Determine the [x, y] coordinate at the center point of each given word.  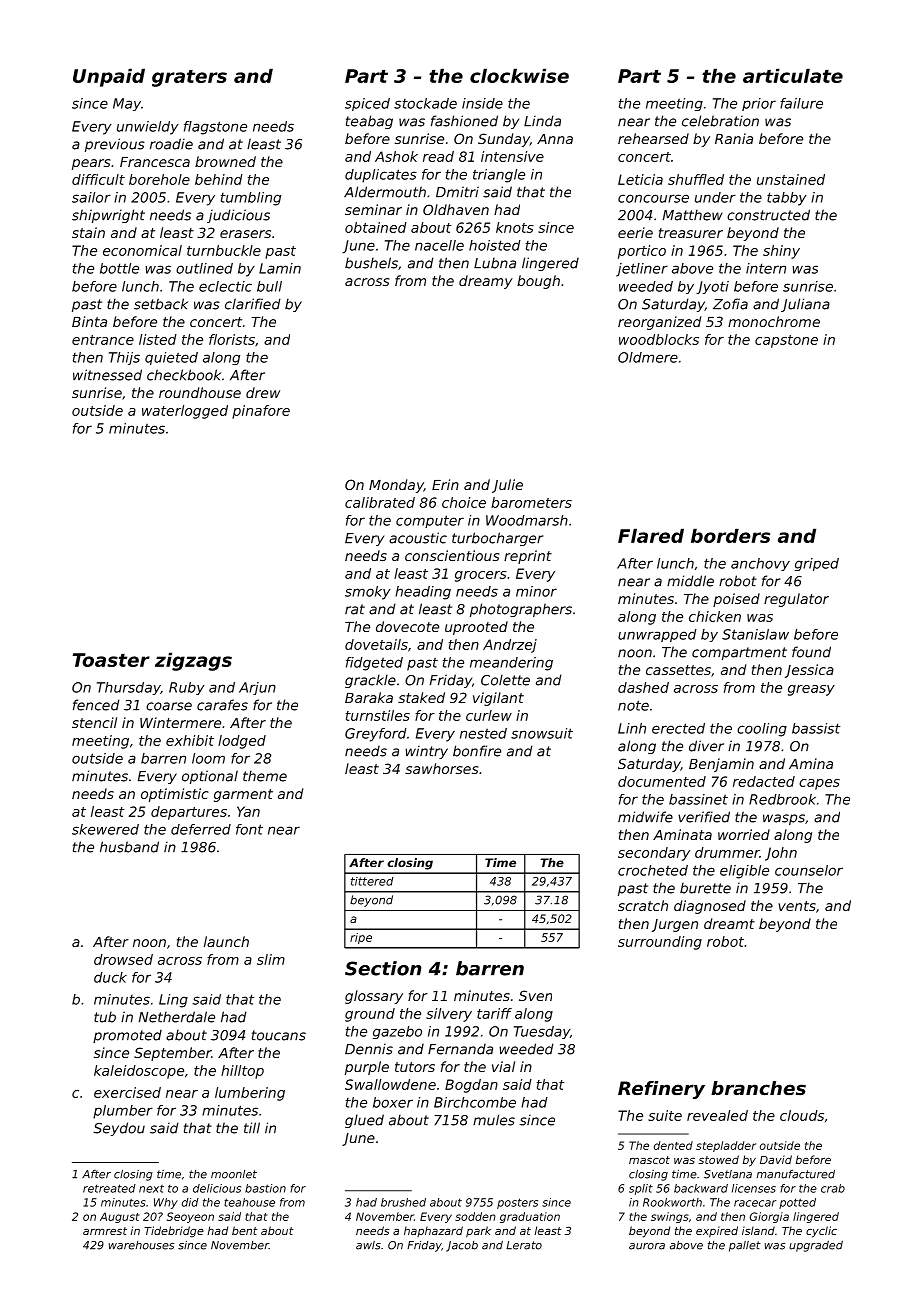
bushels [371, 263]
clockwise [519, 75]
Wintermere [180, 722]
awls [368, 1245]
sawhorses [441, 768]
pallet [745, 1246]
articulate [793, 75]
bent [245, 1230]
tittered [372, 881]
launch [226, 941]
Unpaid [109, 77]
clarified [253, 304]
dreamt [729, 923]
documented [662, 781]
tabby [787, 199]
